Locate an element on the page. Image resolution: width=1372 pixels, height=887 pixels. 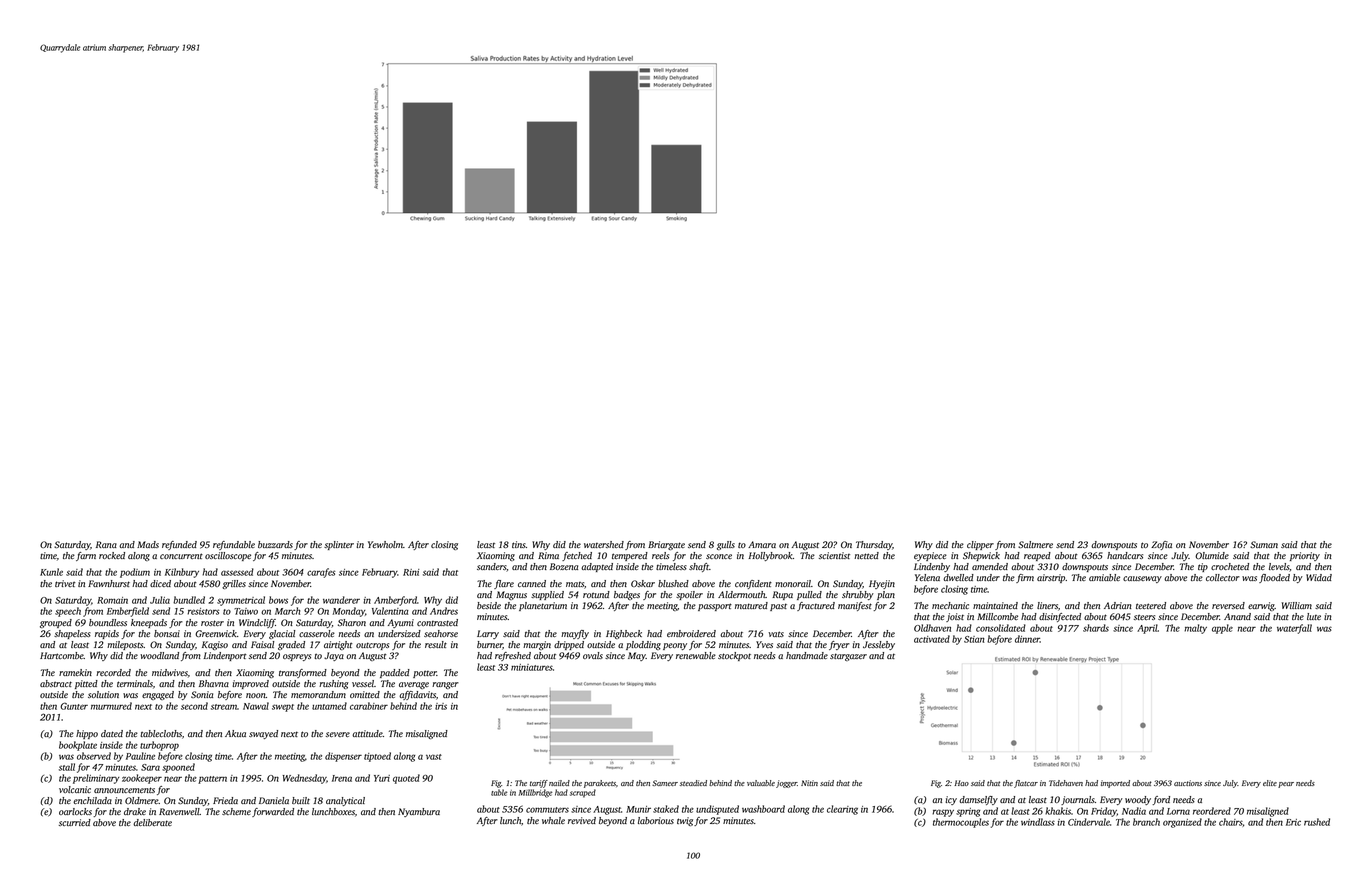
farm is located at coordinates (86, 556).
